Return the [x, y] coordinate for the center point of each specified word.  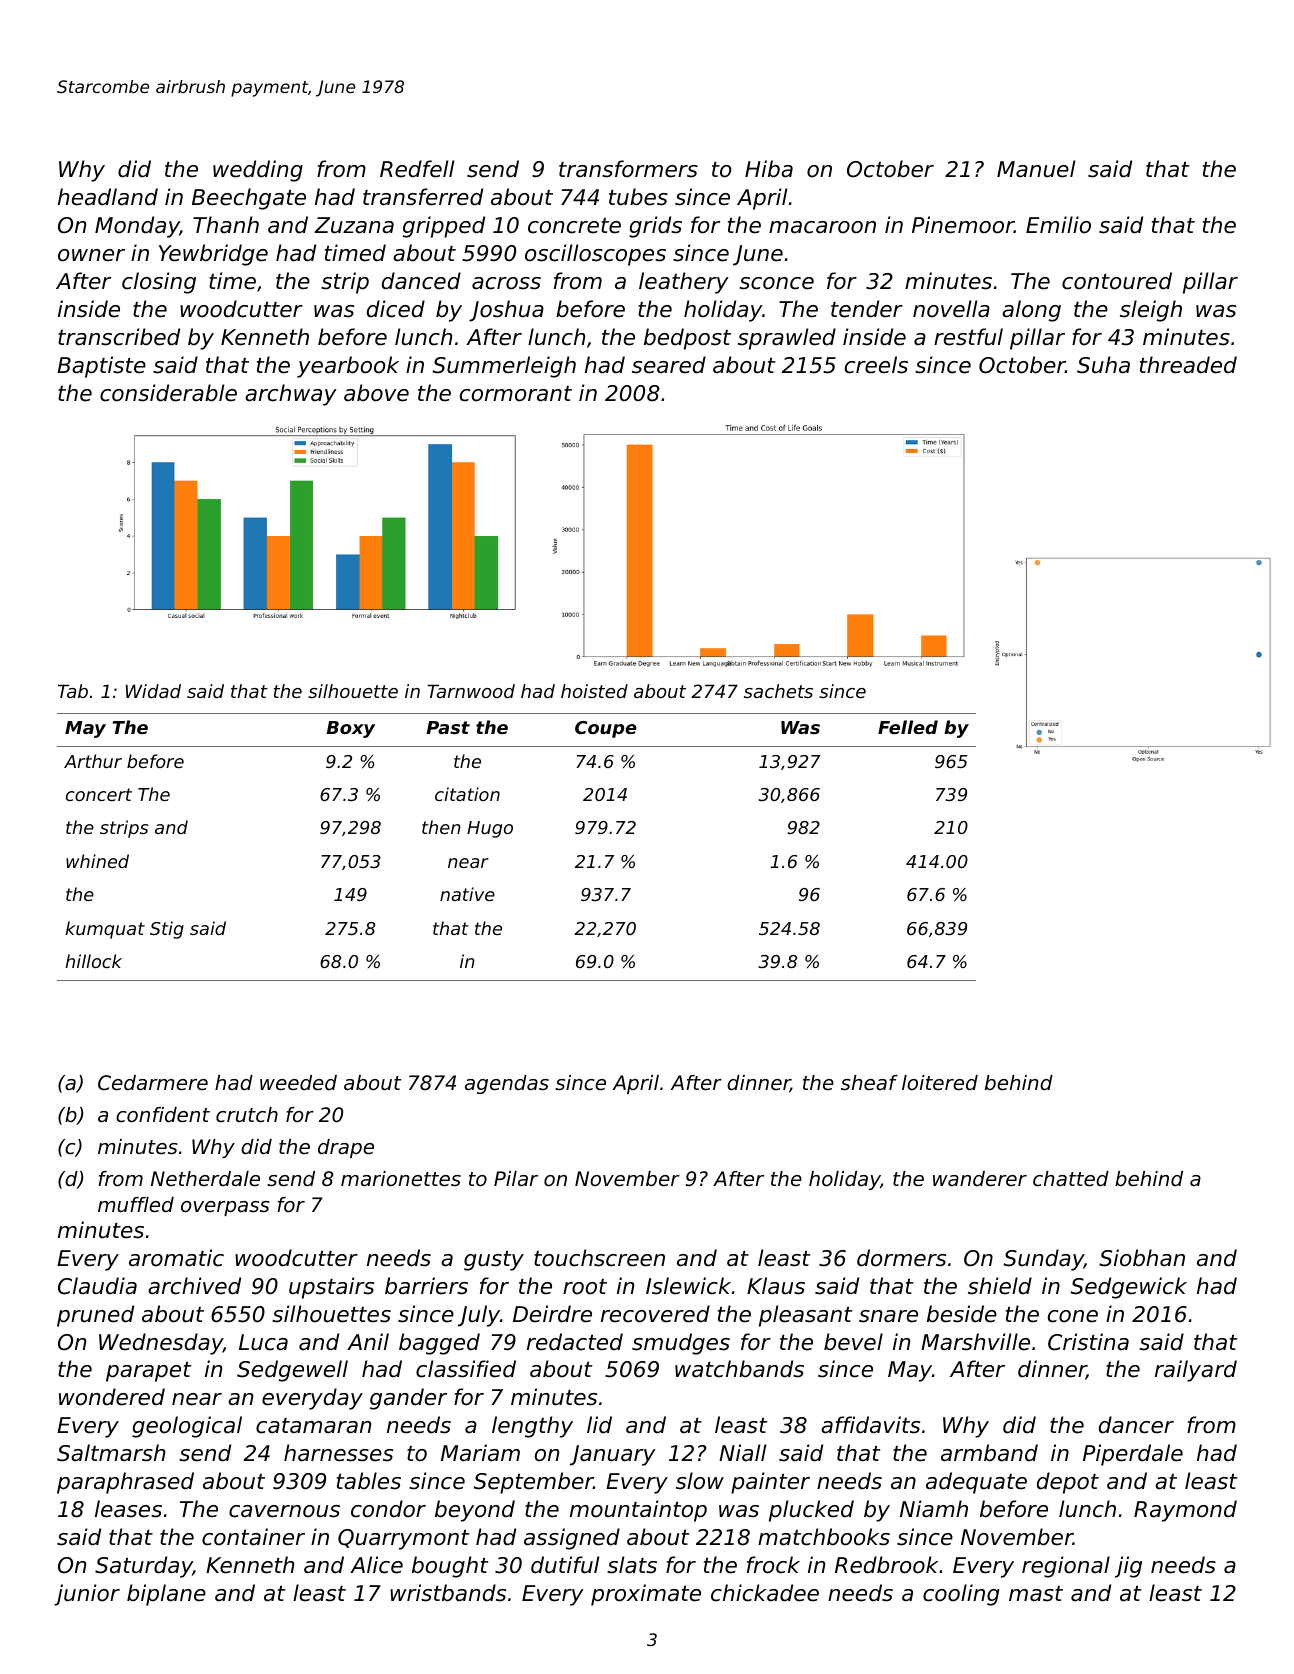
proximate [646, 1595]
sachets [778, 691]
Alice [376, 1565]
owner [91, 255]
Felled [908, 727]
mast [1036, 1594]
